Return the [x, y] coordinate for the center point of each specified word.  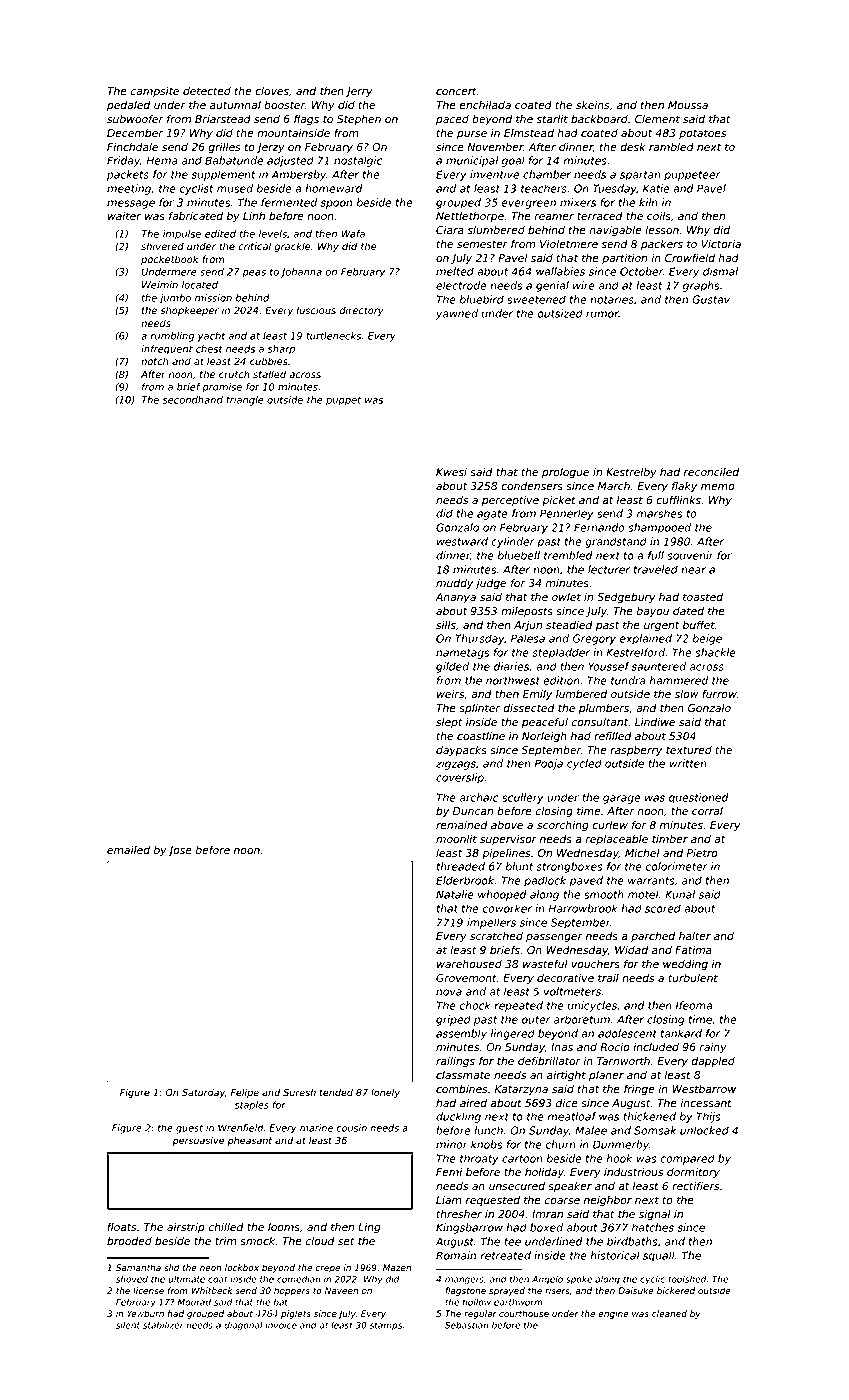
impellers [491, 923]
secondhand [193, 400]
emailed [128, 850]
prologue [565, 473]
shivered [162, 246]
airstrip [186, 1228]
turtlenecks [333, 336]
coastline [481, 736]
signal [655, 1215]
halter [695, 936]
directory [361, 311]
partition [624, 259]
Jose [180, 851]
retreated [506, 1255]
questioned [699, 798]
